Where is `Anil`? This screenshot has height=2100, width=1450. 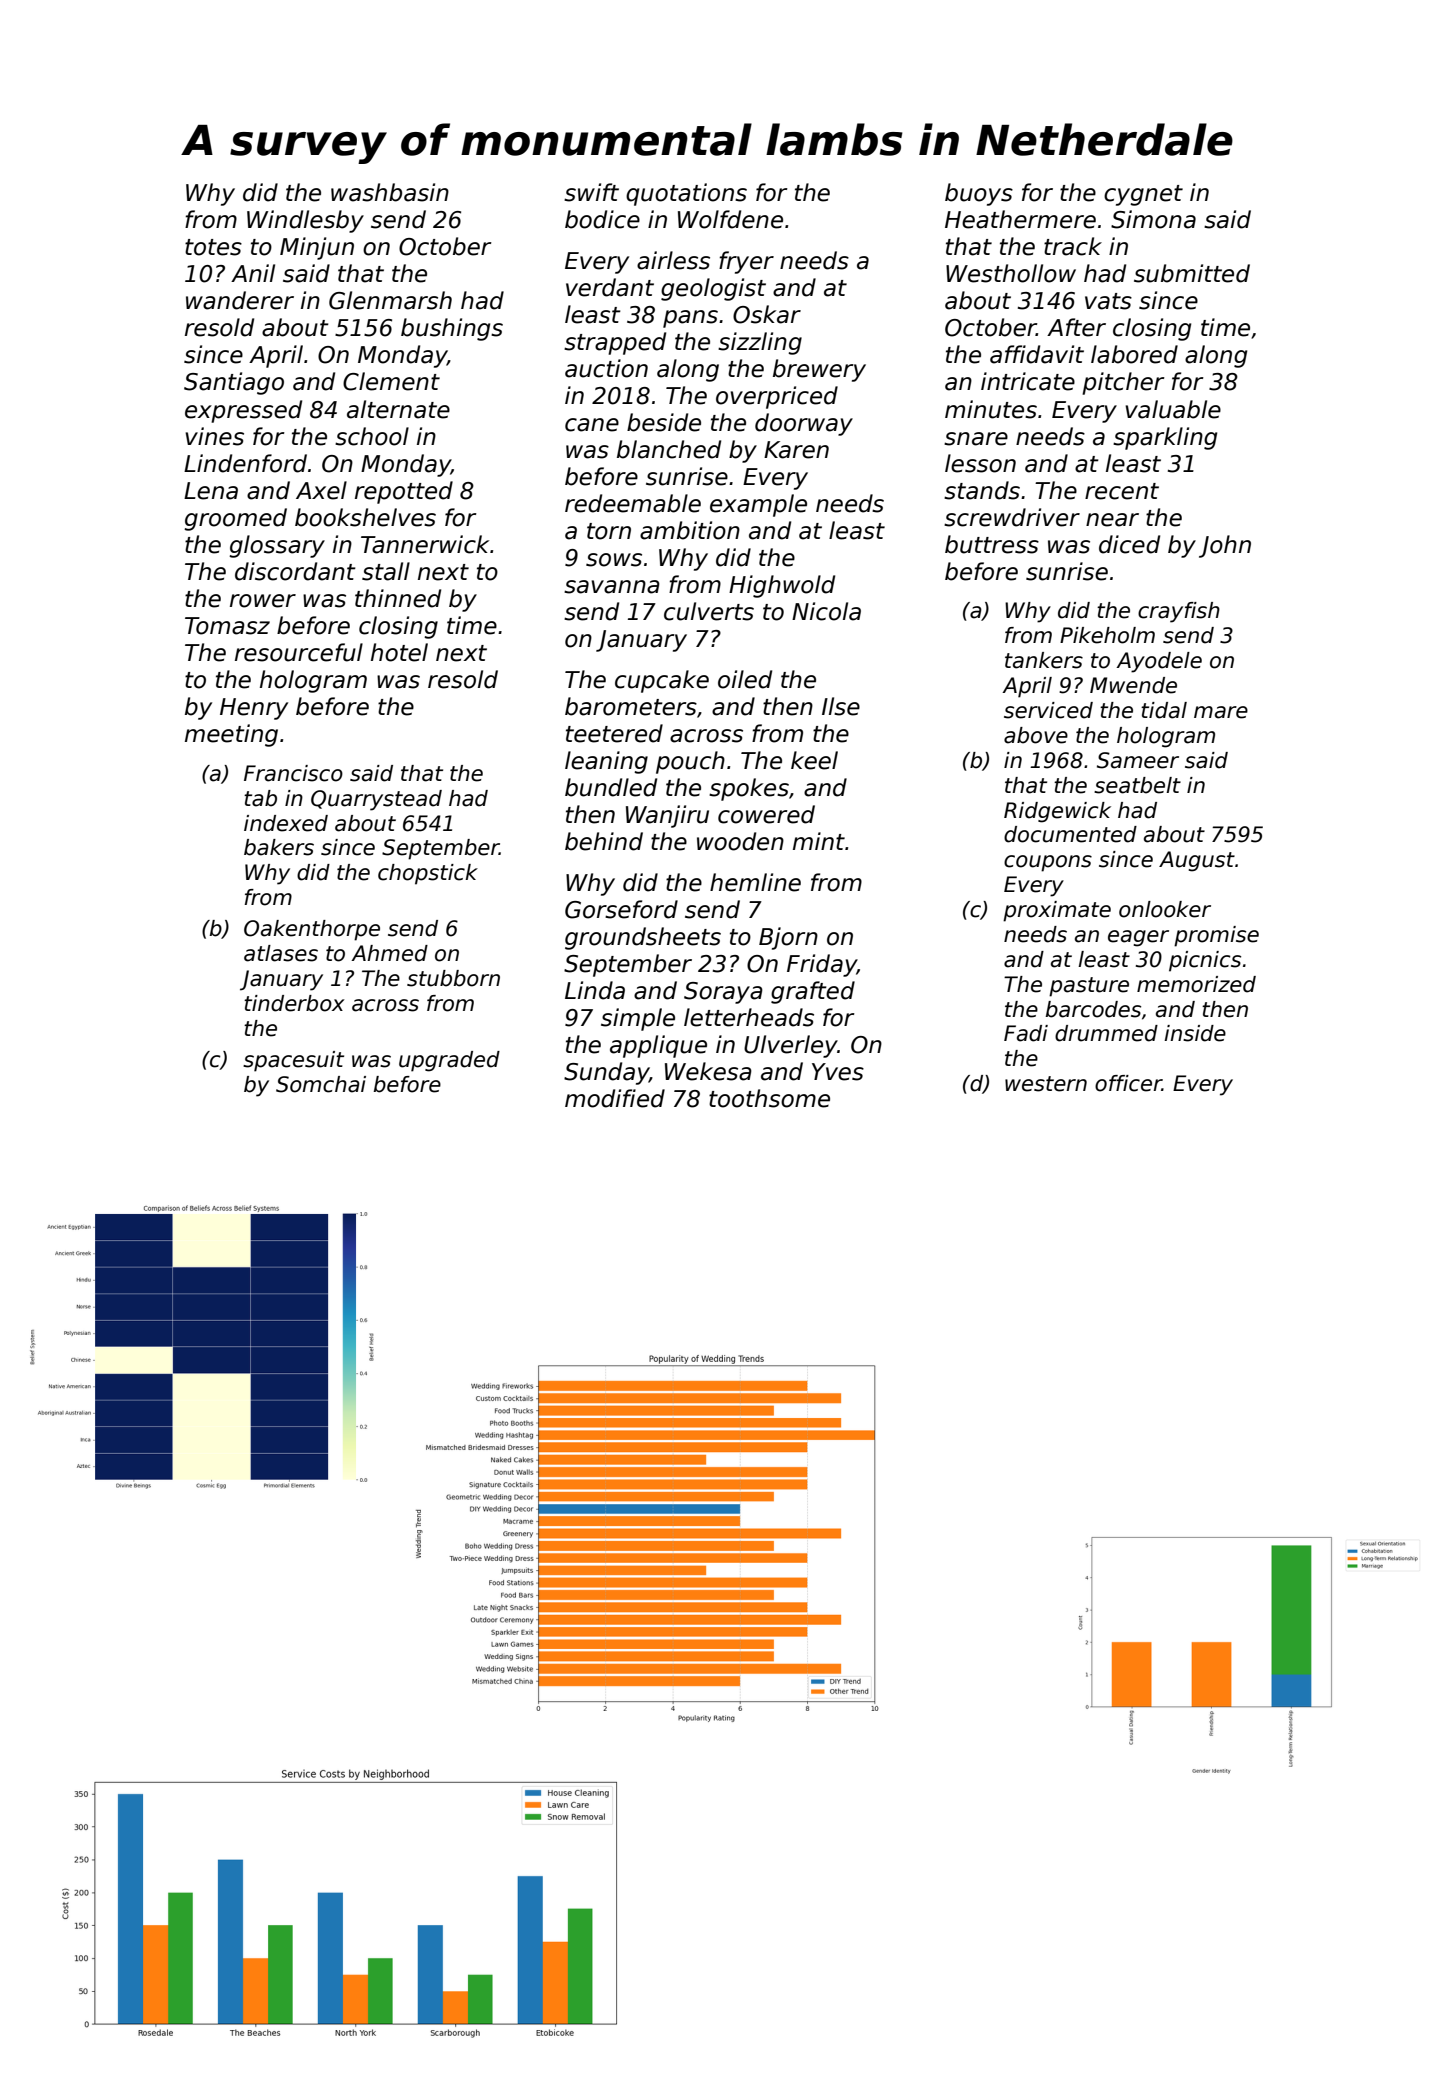 Anil is located at coordinates (253, 273).
